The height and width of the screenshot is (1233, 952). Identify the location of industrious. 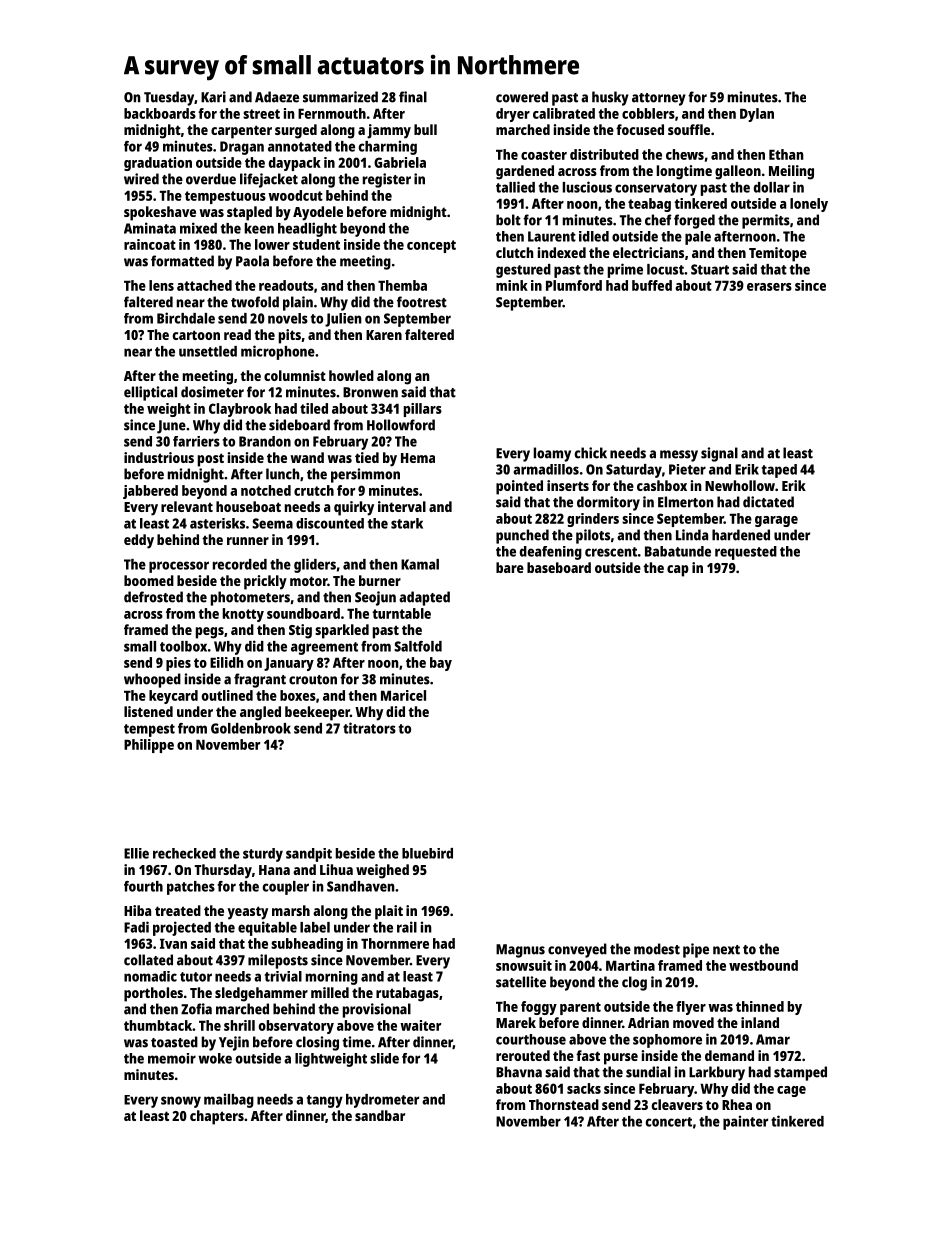
(159, 457).
